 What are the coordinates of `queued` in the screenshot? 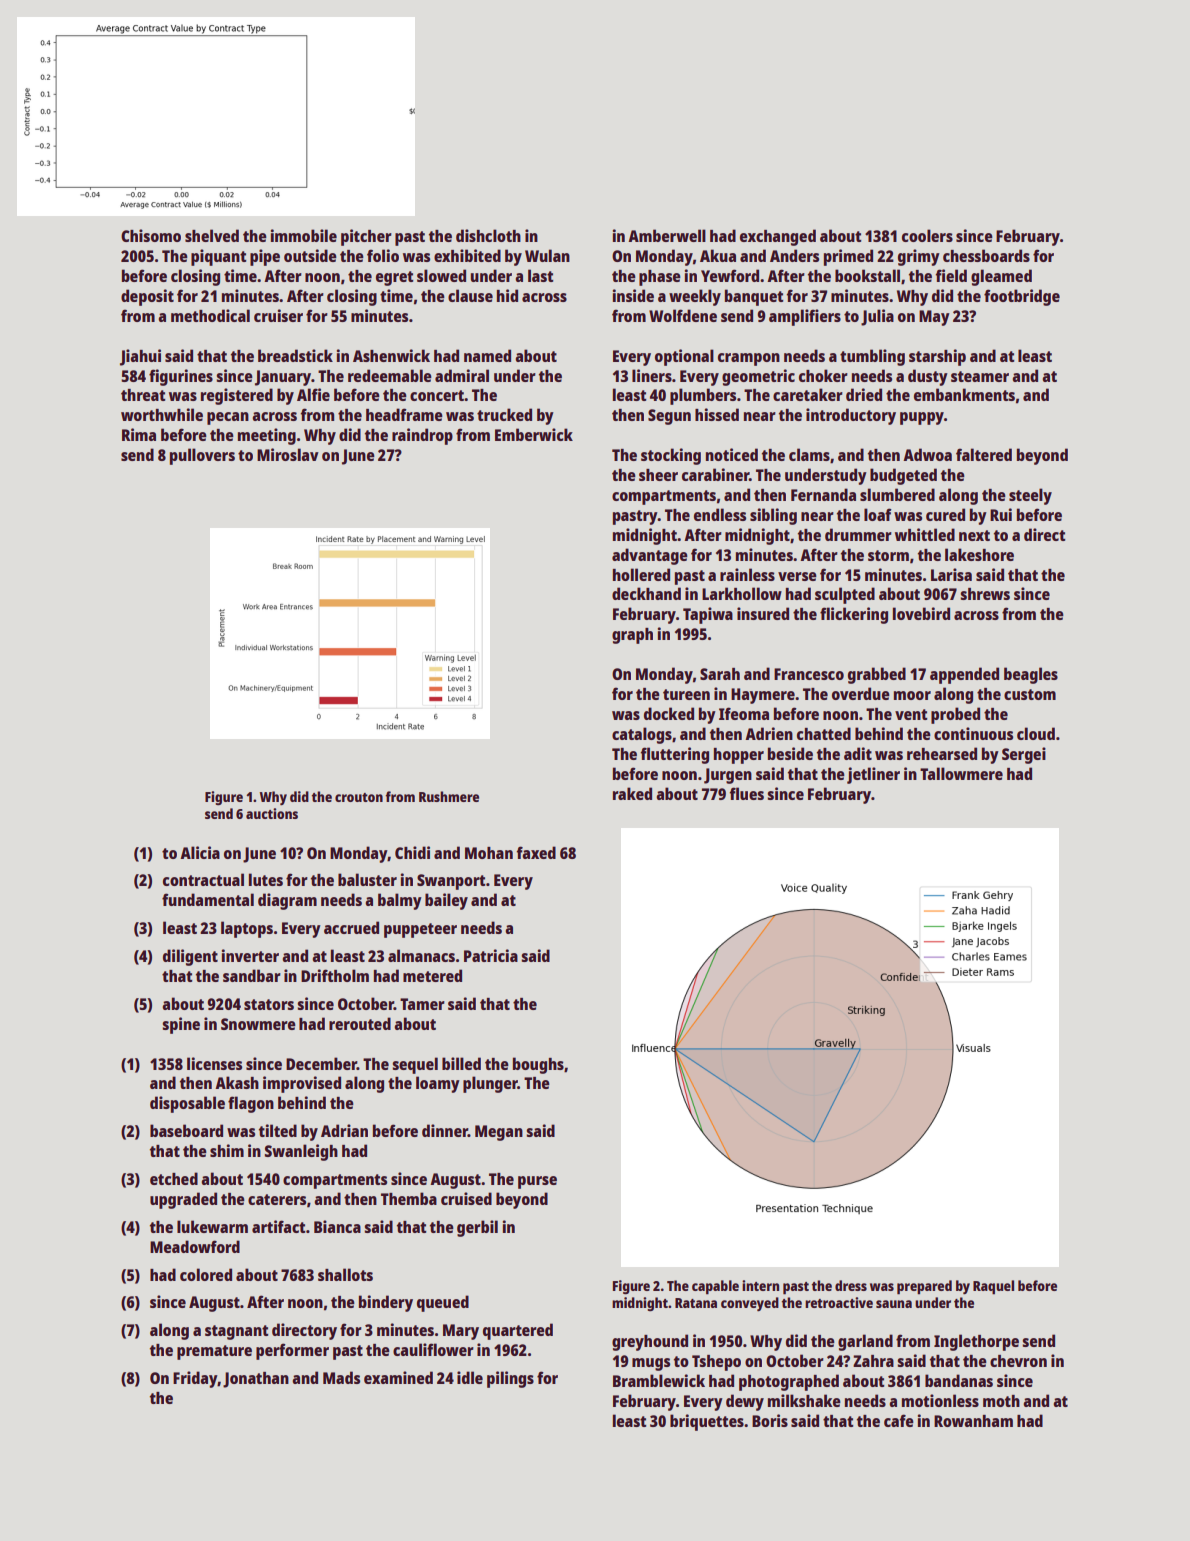 It's located at (443, 1303).
